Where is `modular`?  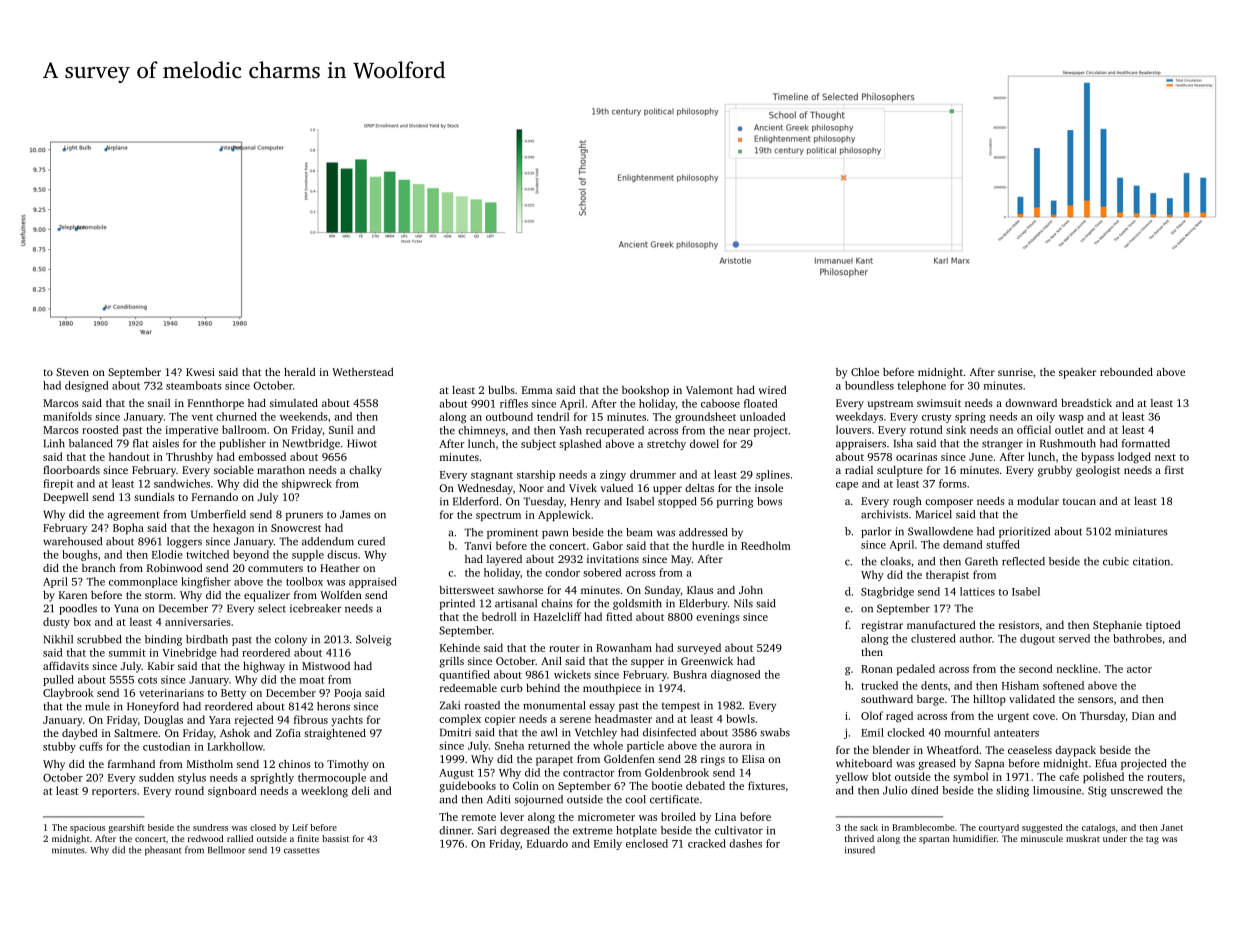
modular is located at coordinates (1038, 501).
